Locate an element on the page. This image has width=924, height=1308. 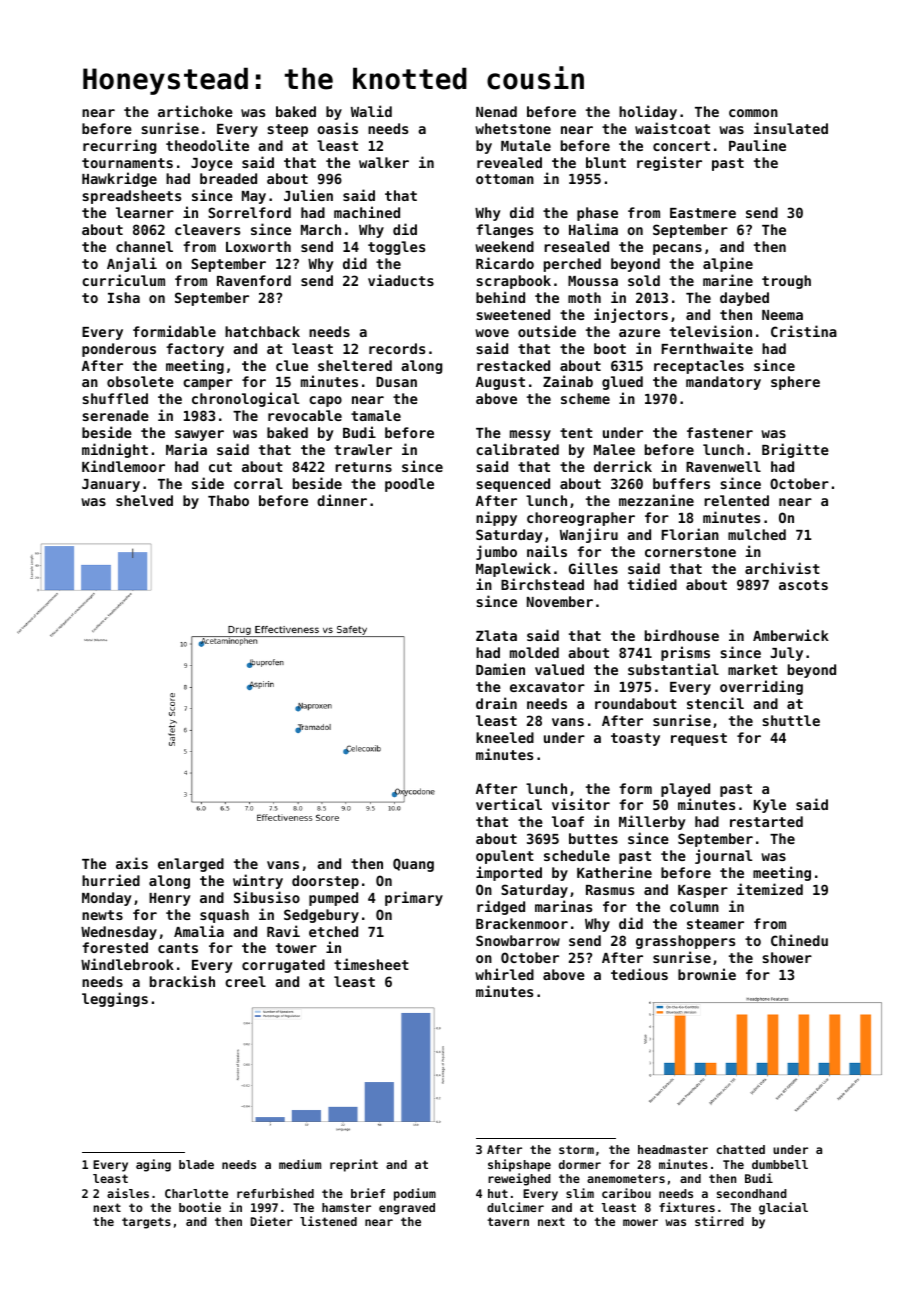
Zlata is located at coordinates (496, 635).
